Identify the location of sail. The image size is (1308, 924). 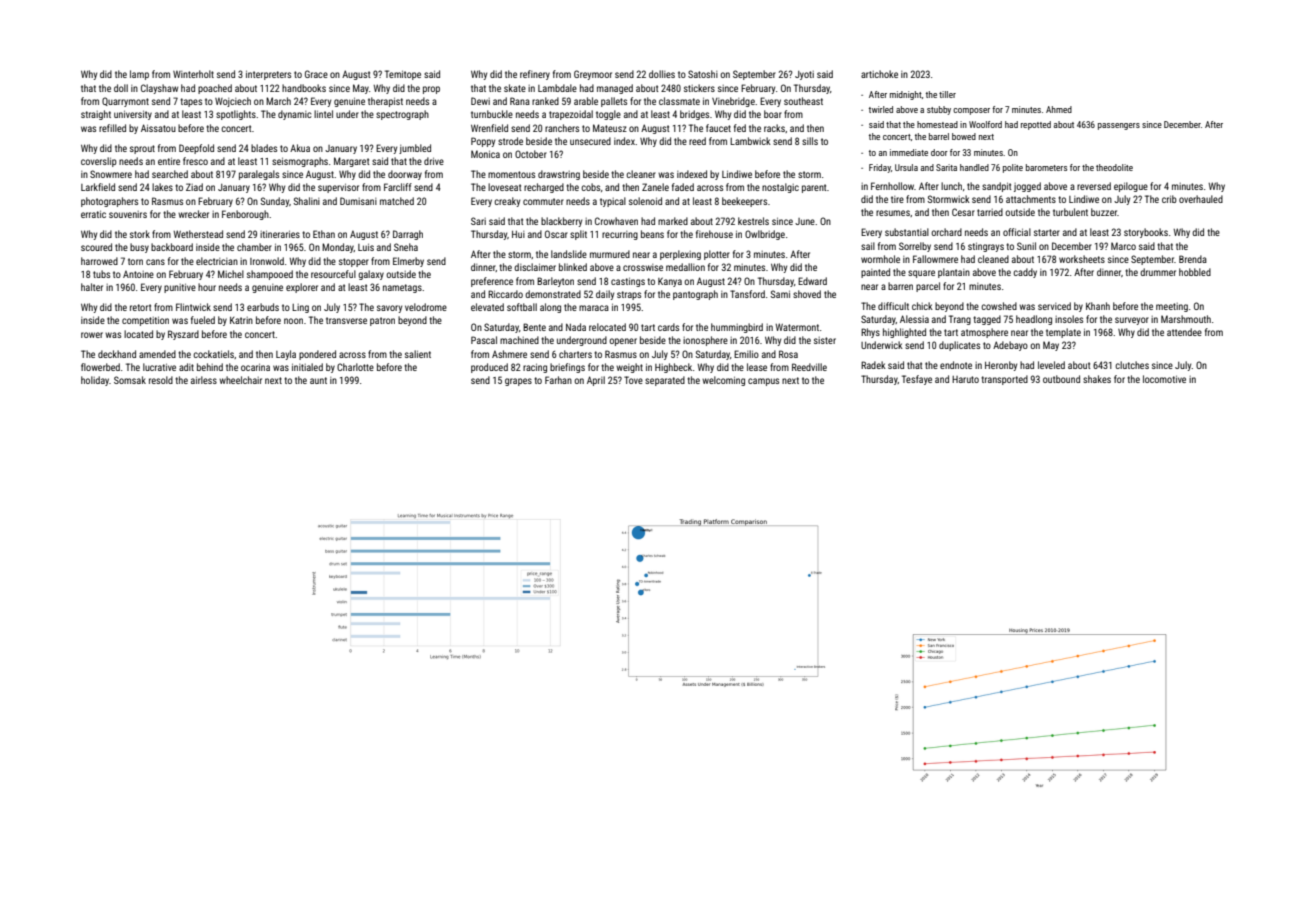
(868, 246).
